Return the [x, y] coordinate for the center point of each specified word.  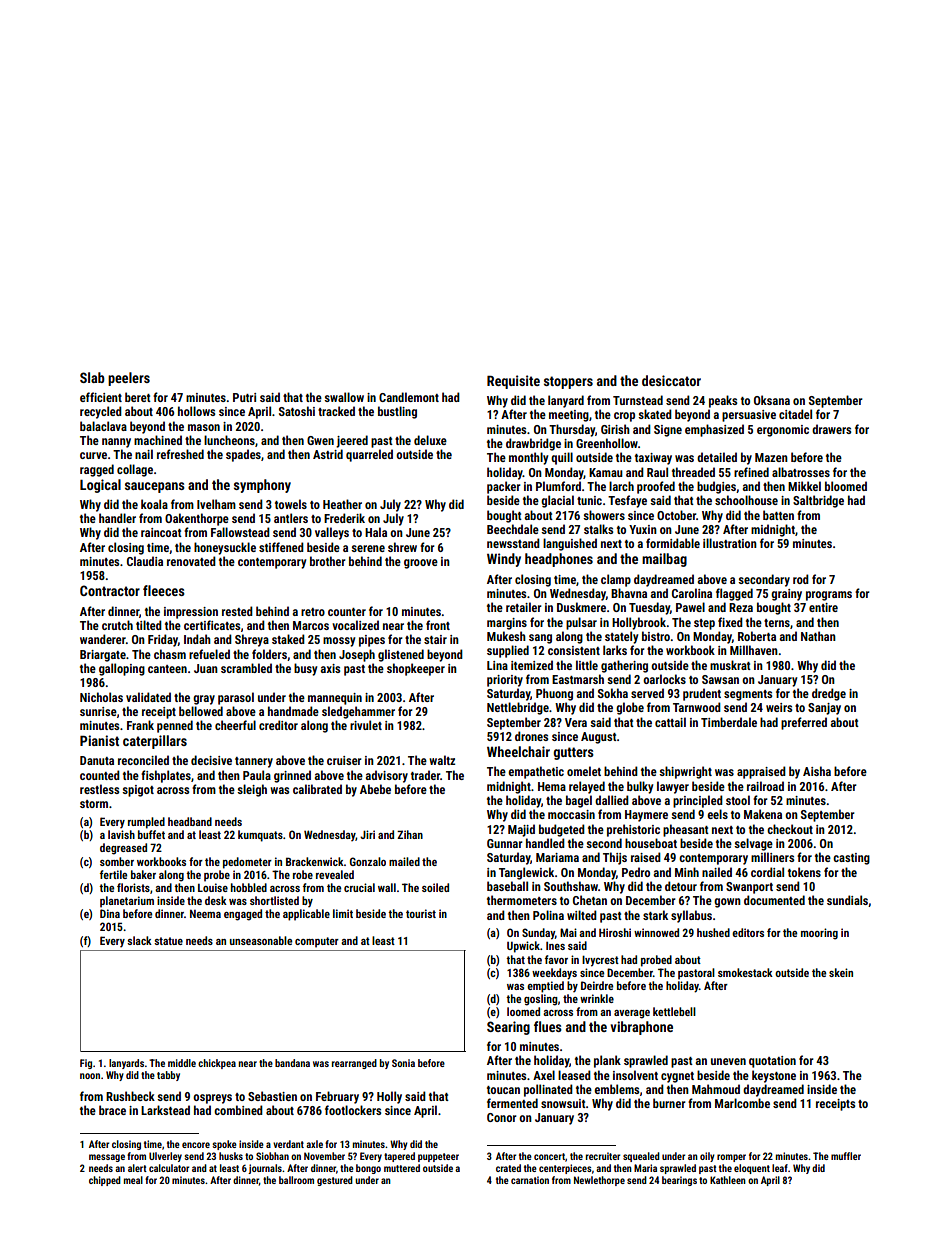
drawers [831, 429]
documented [774, 900]
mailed [404, 861]
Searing [508, 1028]
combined [238, 1110]
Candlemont [409, 397]
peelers [129, 379]
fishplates [166, 776]
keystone [774, 1076]
